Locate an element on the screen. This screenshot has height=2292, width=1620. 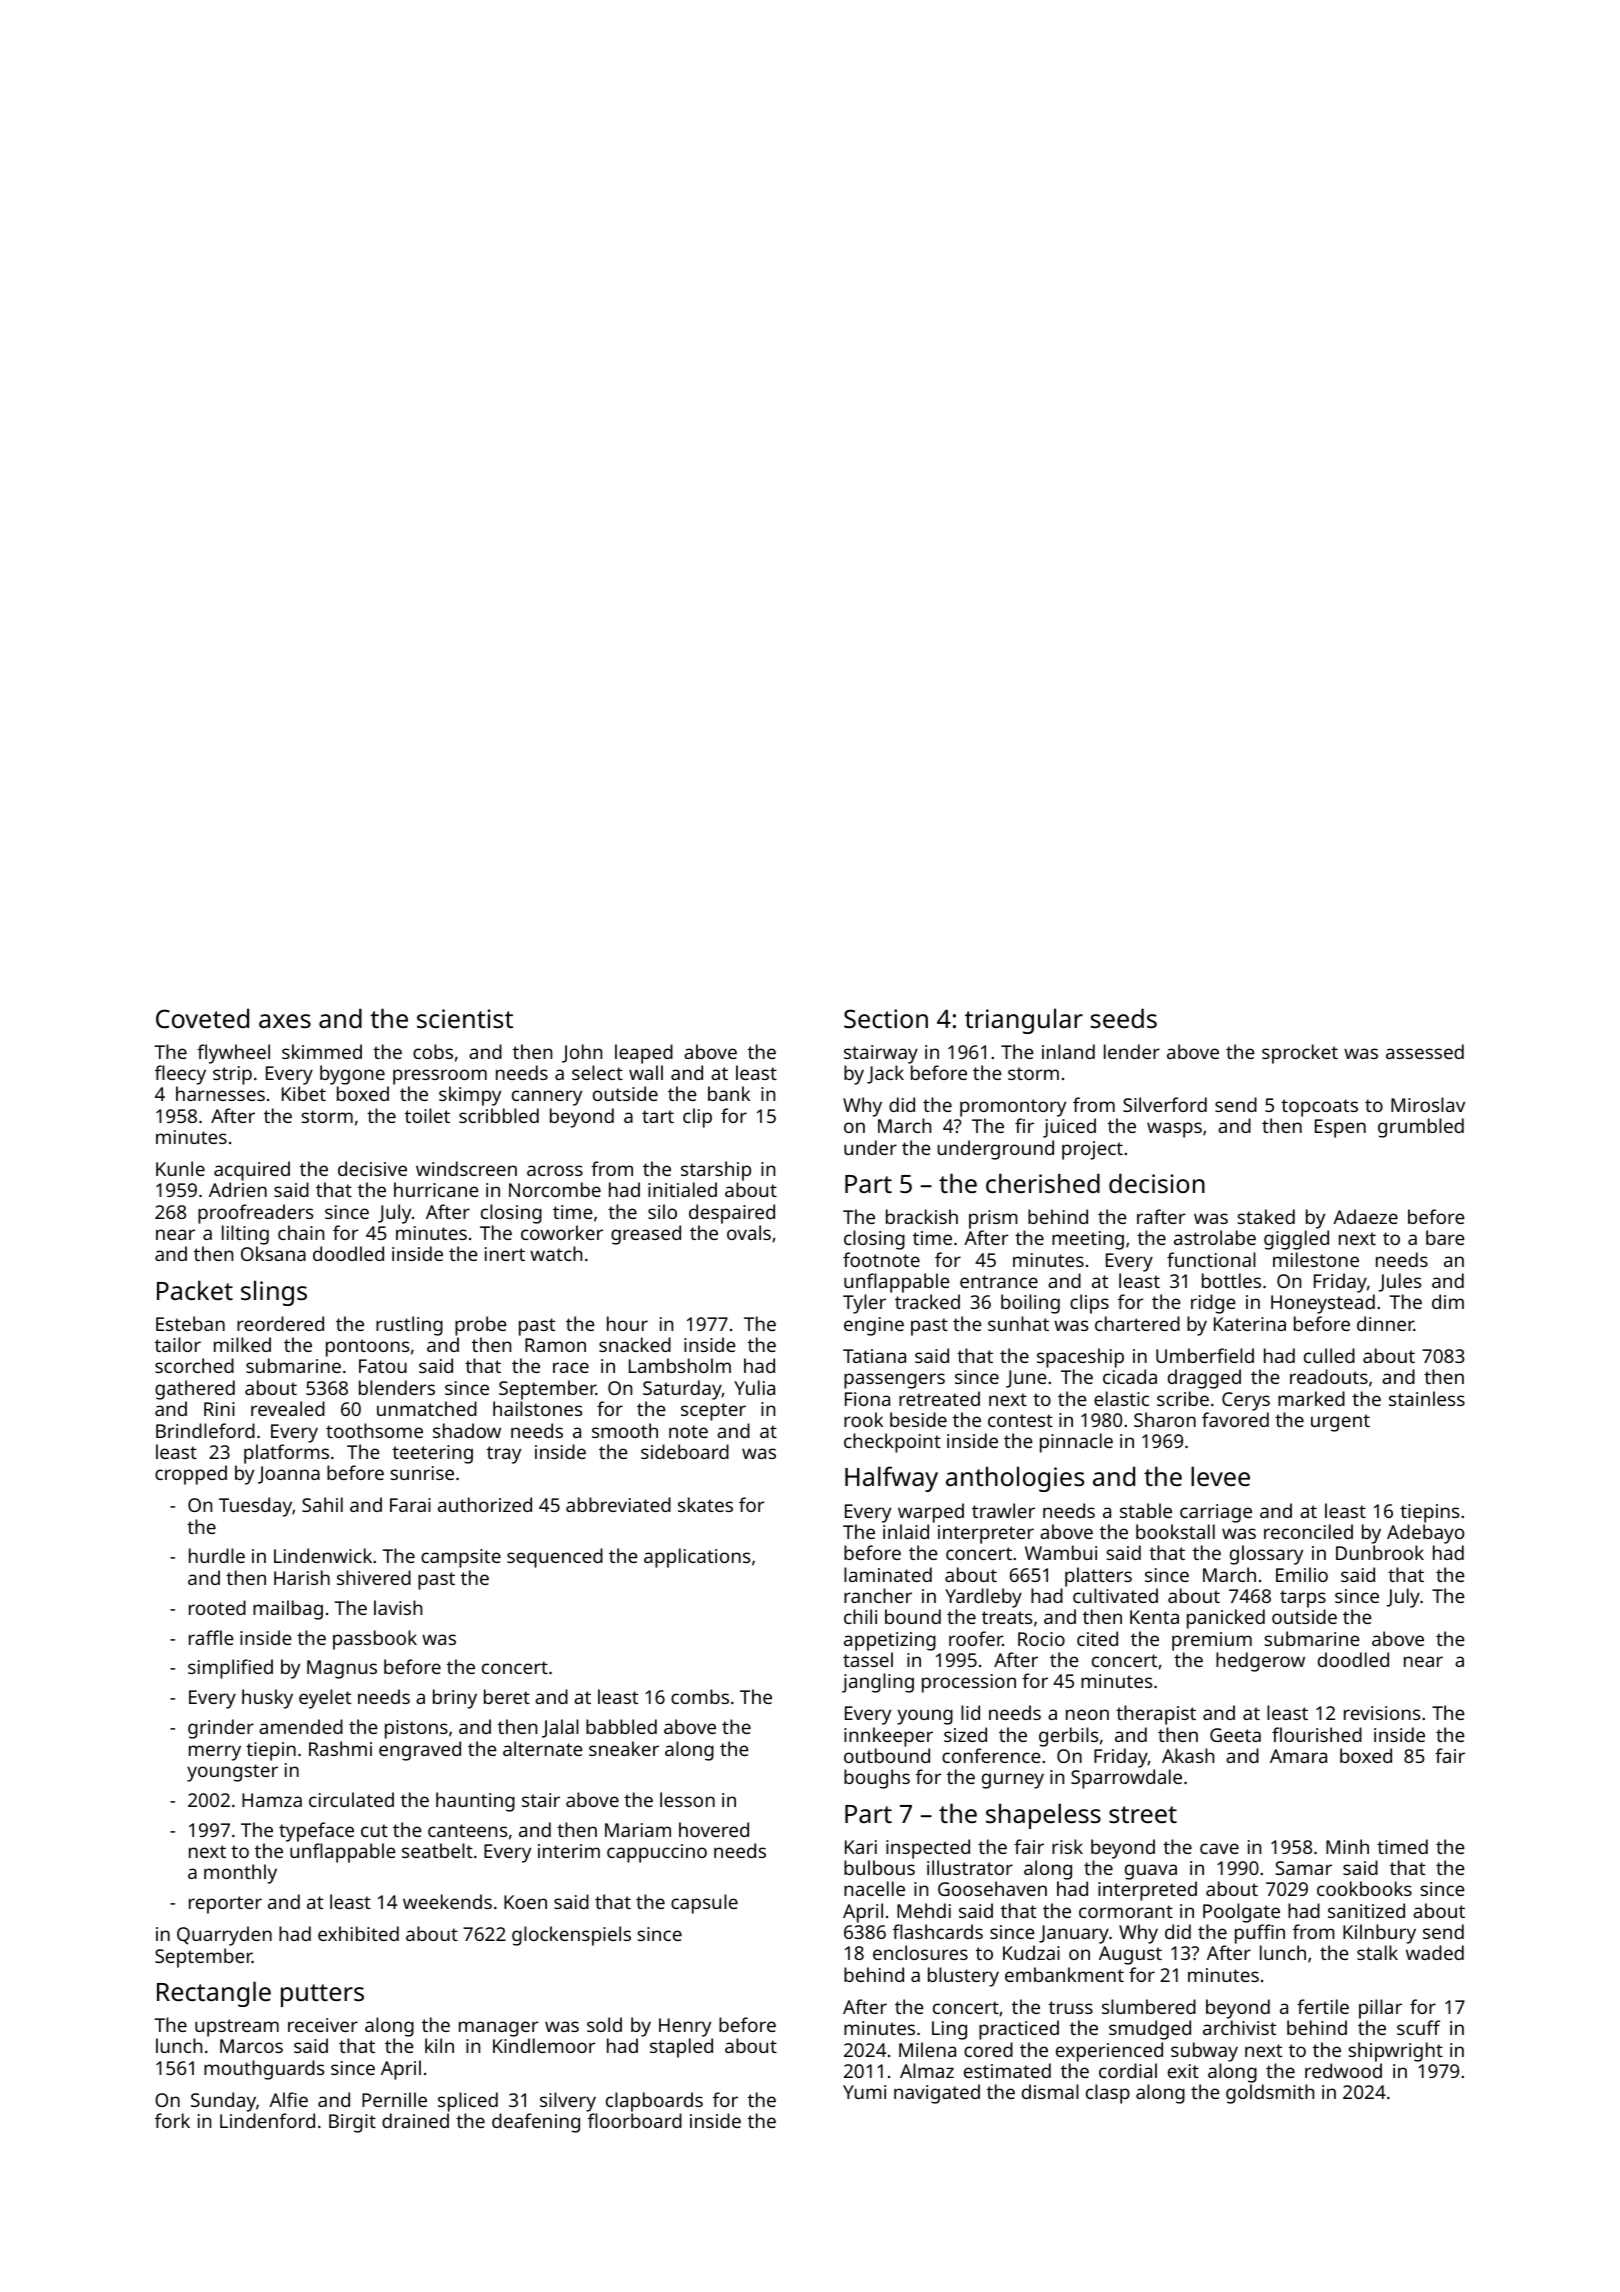
Sharon is located at coordinates (1165, 1419).
